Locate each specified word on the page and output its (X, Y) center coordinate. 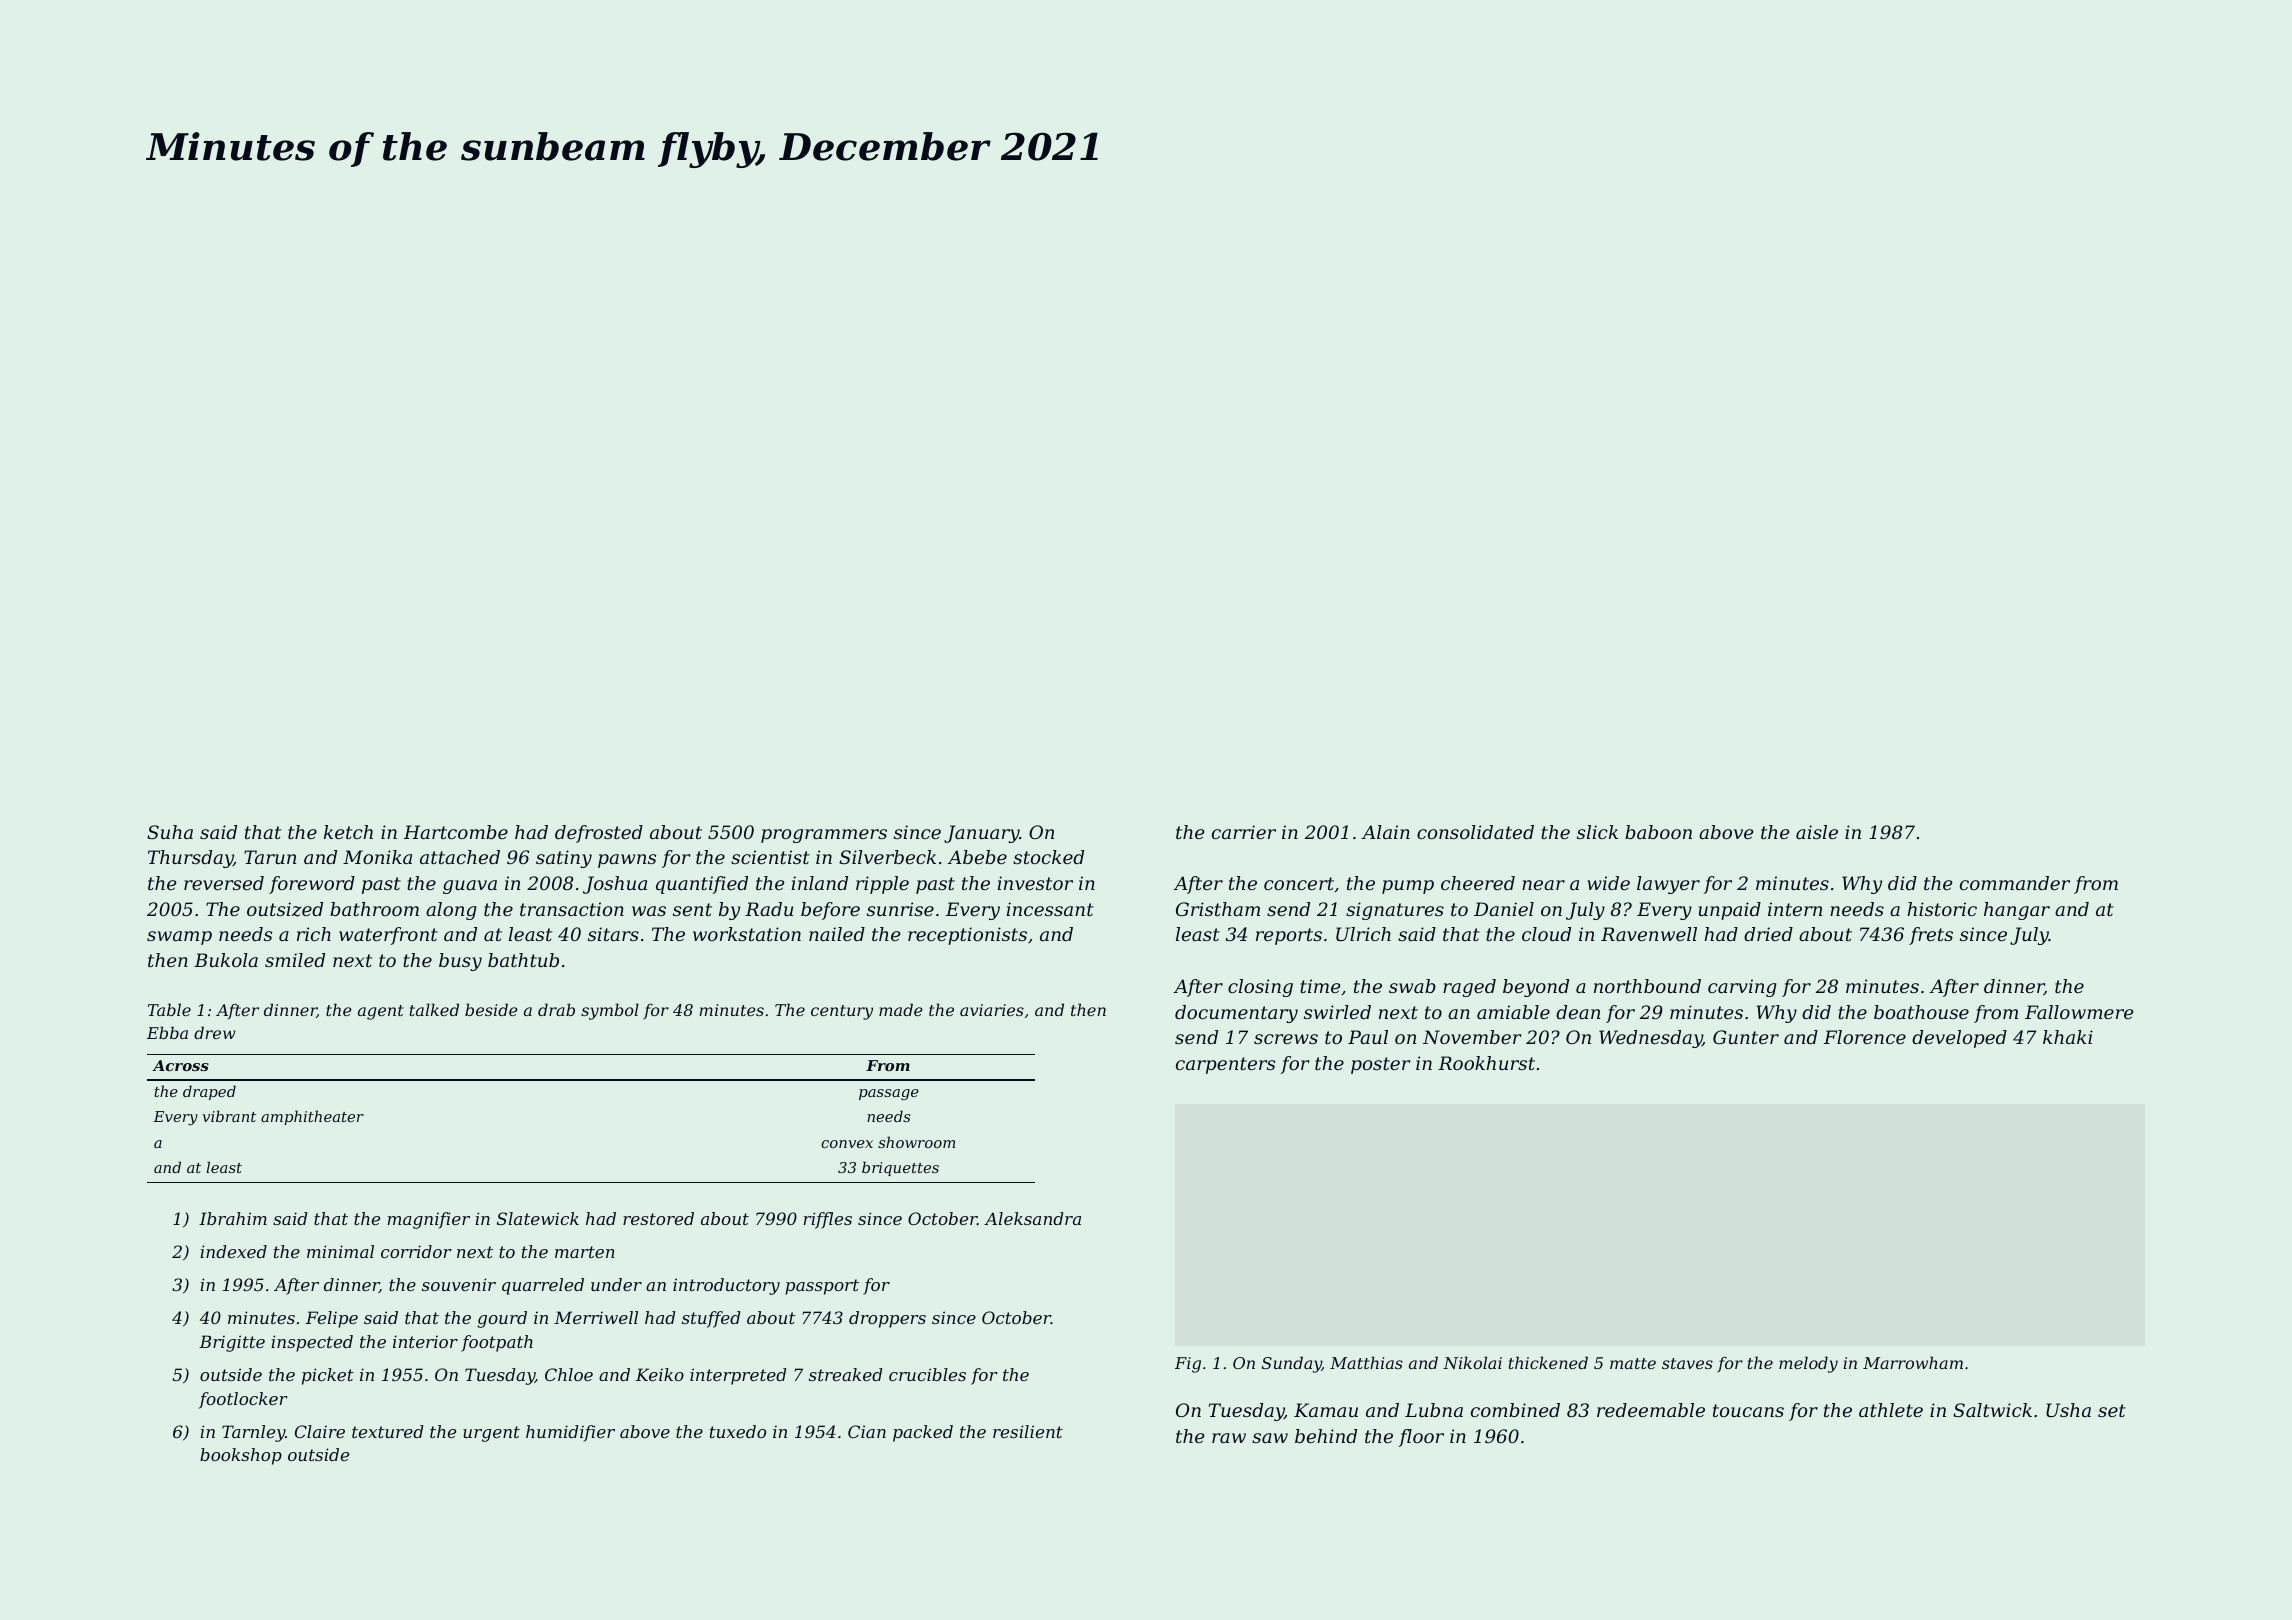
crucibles (927, 1374)
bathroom (374, 909)
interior (425, 1341)
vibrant (229, 1116)
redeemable (1651, 1410)
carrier (1244, 832)
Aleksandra (1032, 1218)
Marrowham (1913, 1362)
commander (2015, 883)
